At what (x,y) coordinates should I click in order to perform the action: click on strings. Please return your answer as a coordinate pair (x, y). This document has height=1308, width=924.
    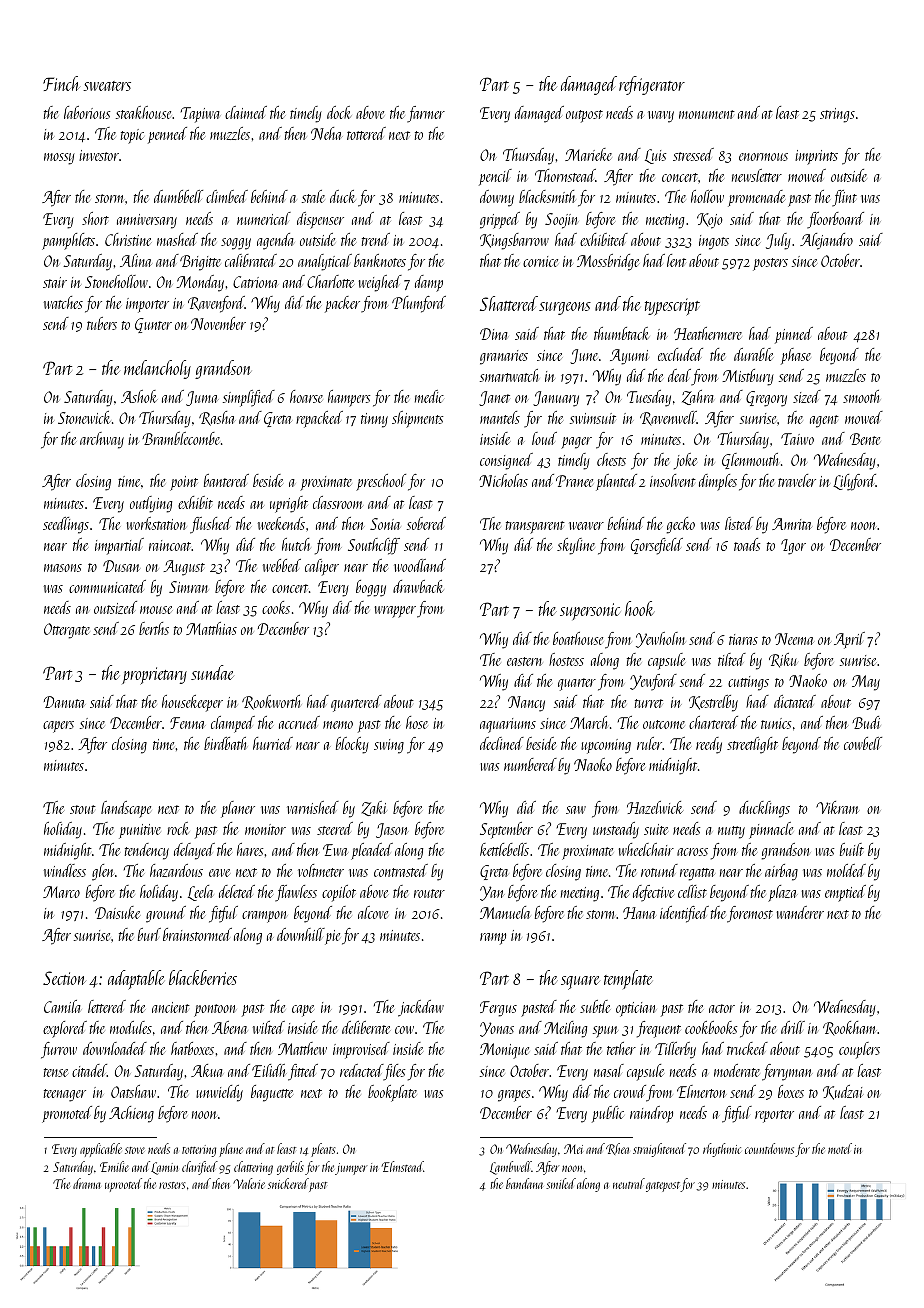
    Looking at the image, I should click on (837, 115).
